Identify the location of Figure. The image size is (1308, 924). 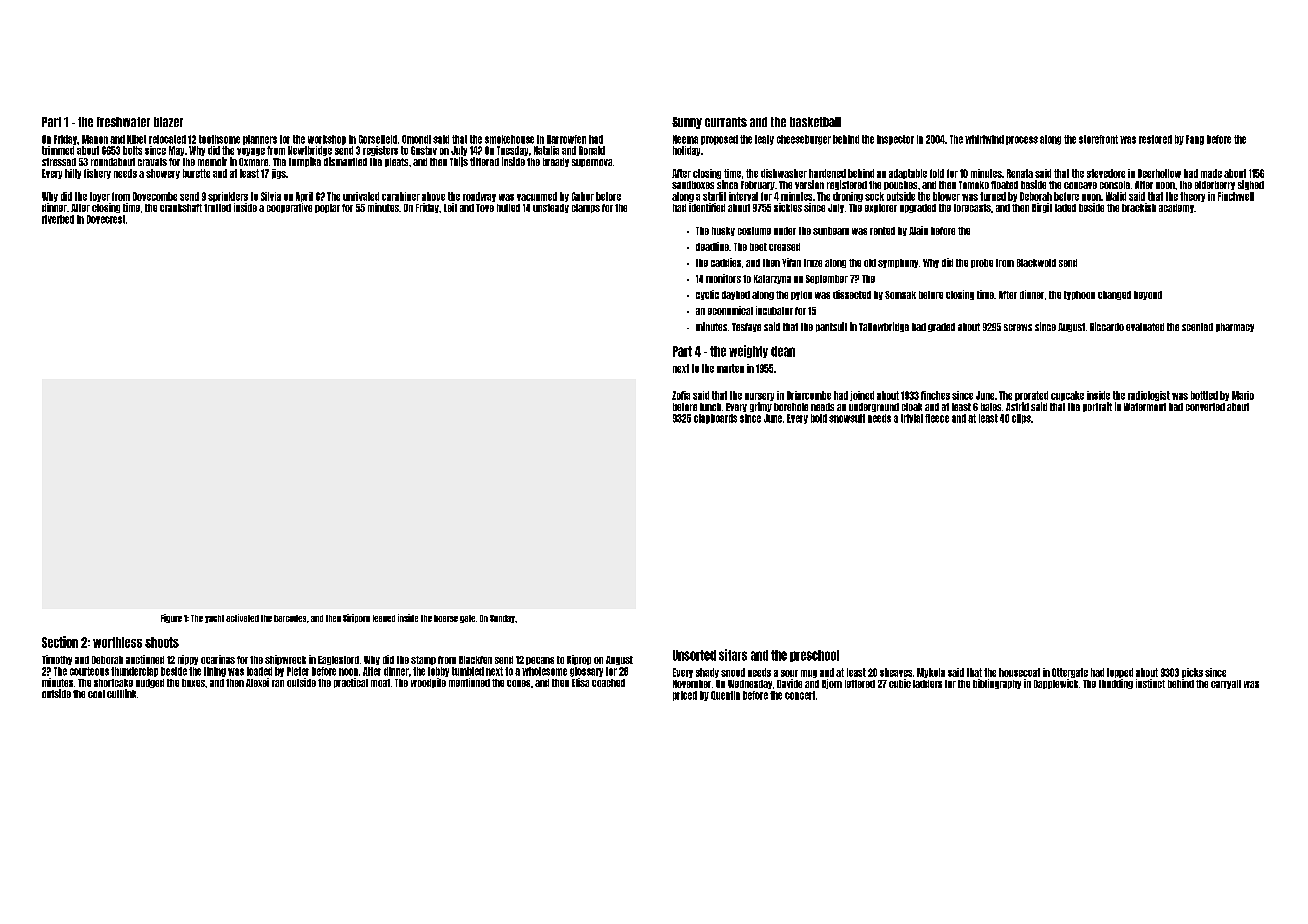
(171, 618).
